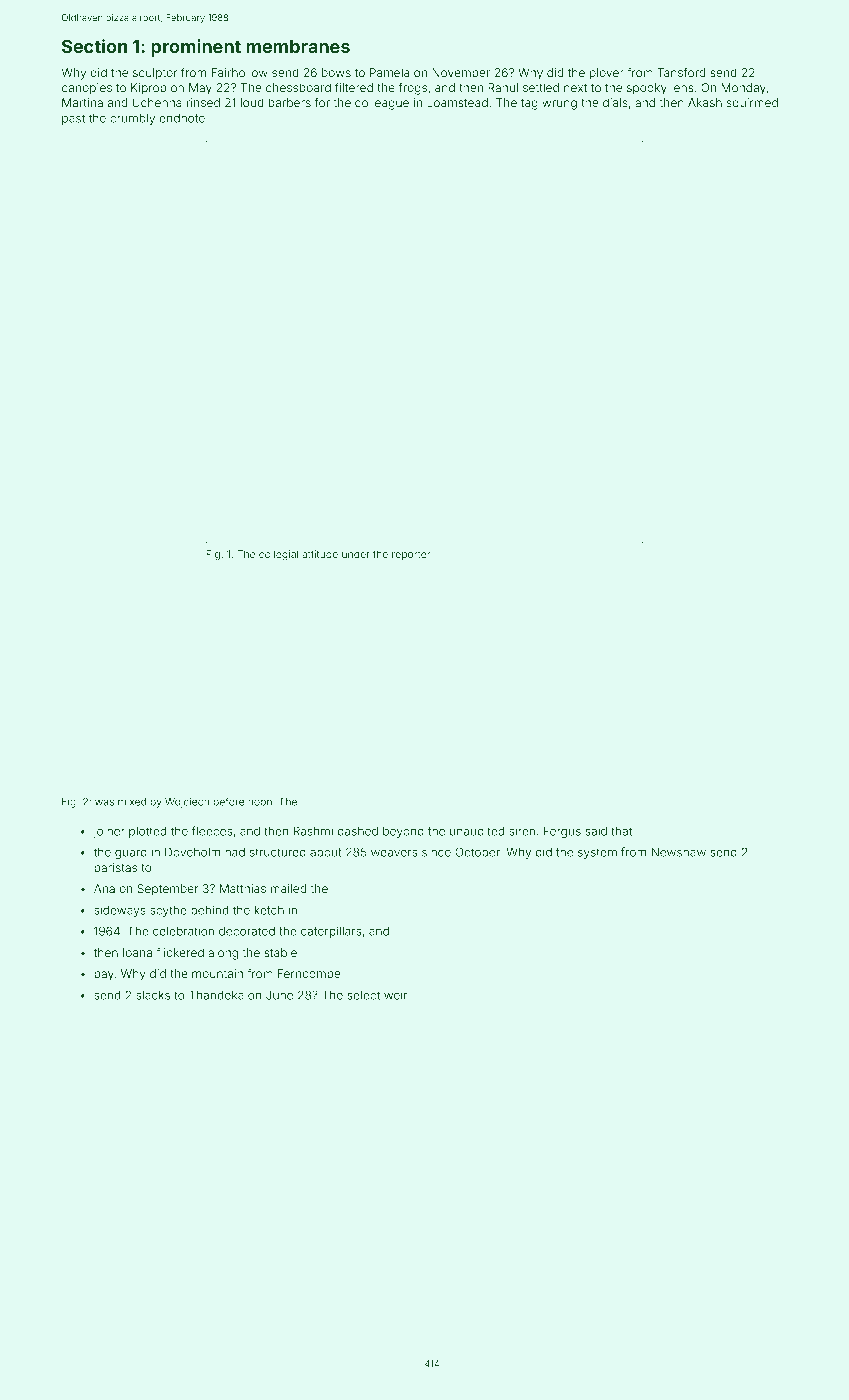 This screenshot has height=1400, width=849. Describe the element at coordinates (615, 102) in the screenshot. I see `dials` at that location.
